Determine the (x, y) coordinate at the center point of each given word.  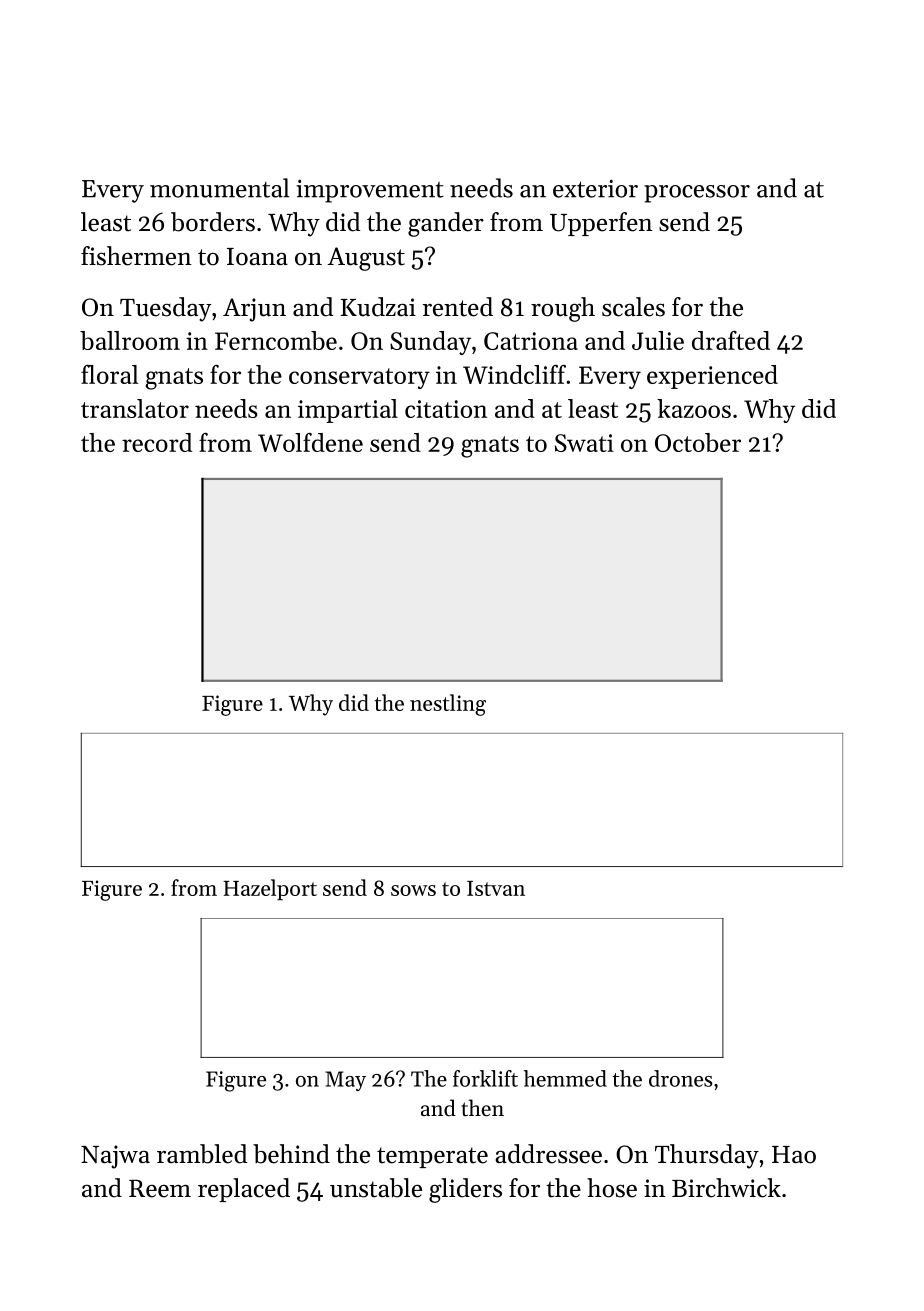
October (698, 442)
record (157, 442)
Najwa (115, 1157)
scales (633, 307)
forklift (485, 1078)
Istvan (496, 888)
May (345, 1081)
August (366, 259)
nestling (448, 705)
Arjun (254, 310)
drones (681, 1078)
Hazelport (270, 889)
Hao (794, 1155)
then (482, 1108)
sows (413, 890)
